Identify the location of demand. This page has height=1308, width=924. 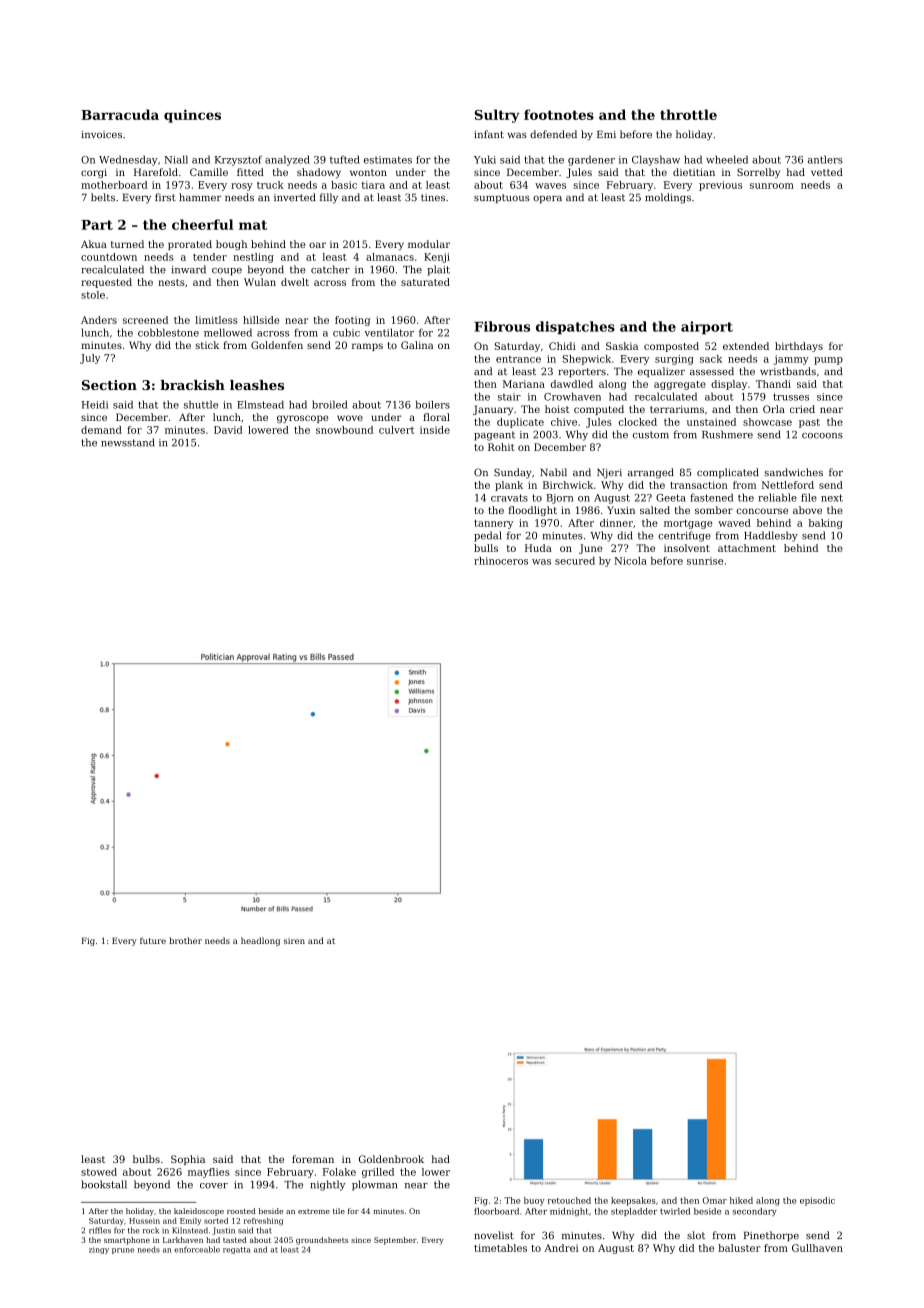
(101, 430).
